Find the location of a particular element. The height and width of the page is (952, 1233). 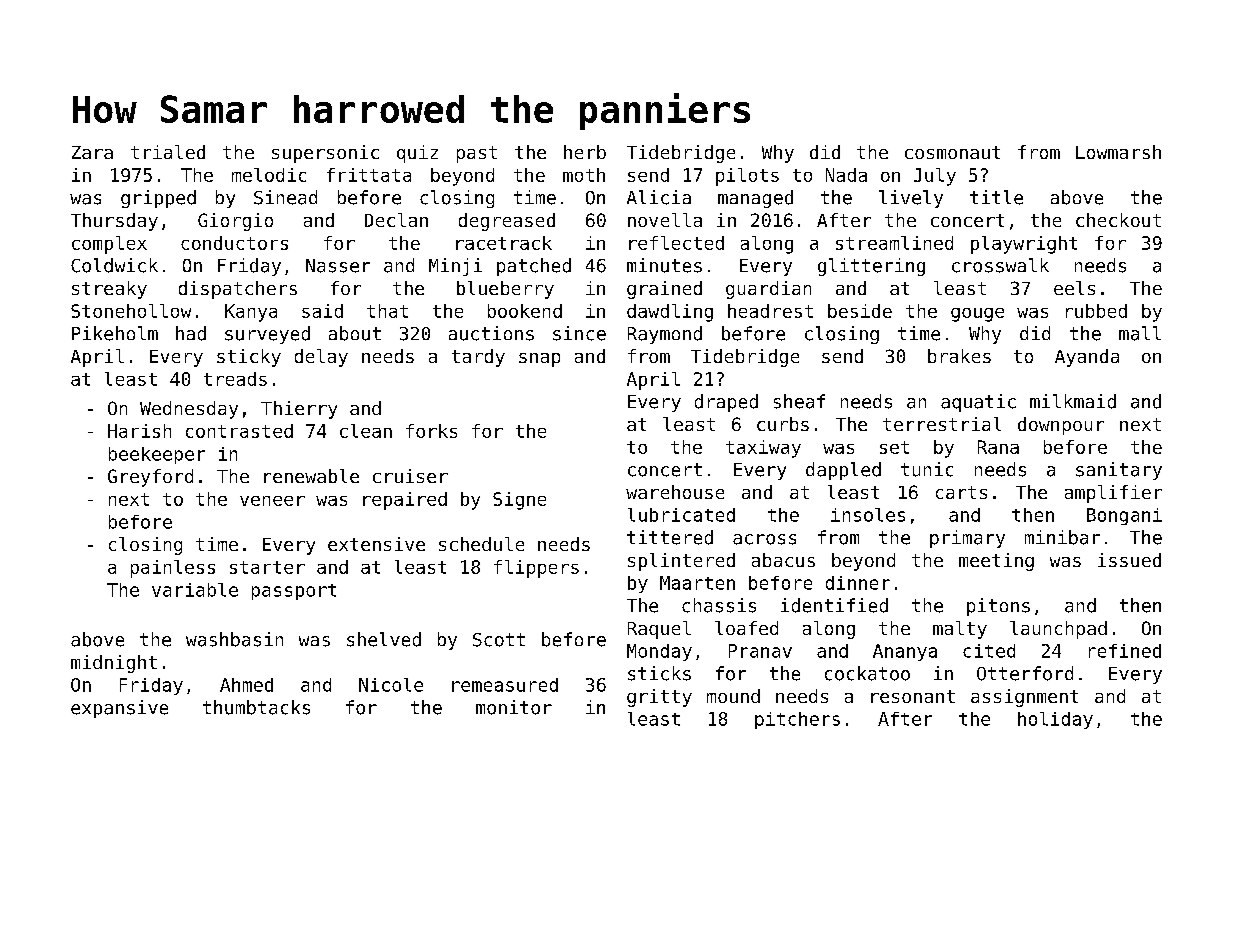

frittata is located at coordinates (369, 175).
